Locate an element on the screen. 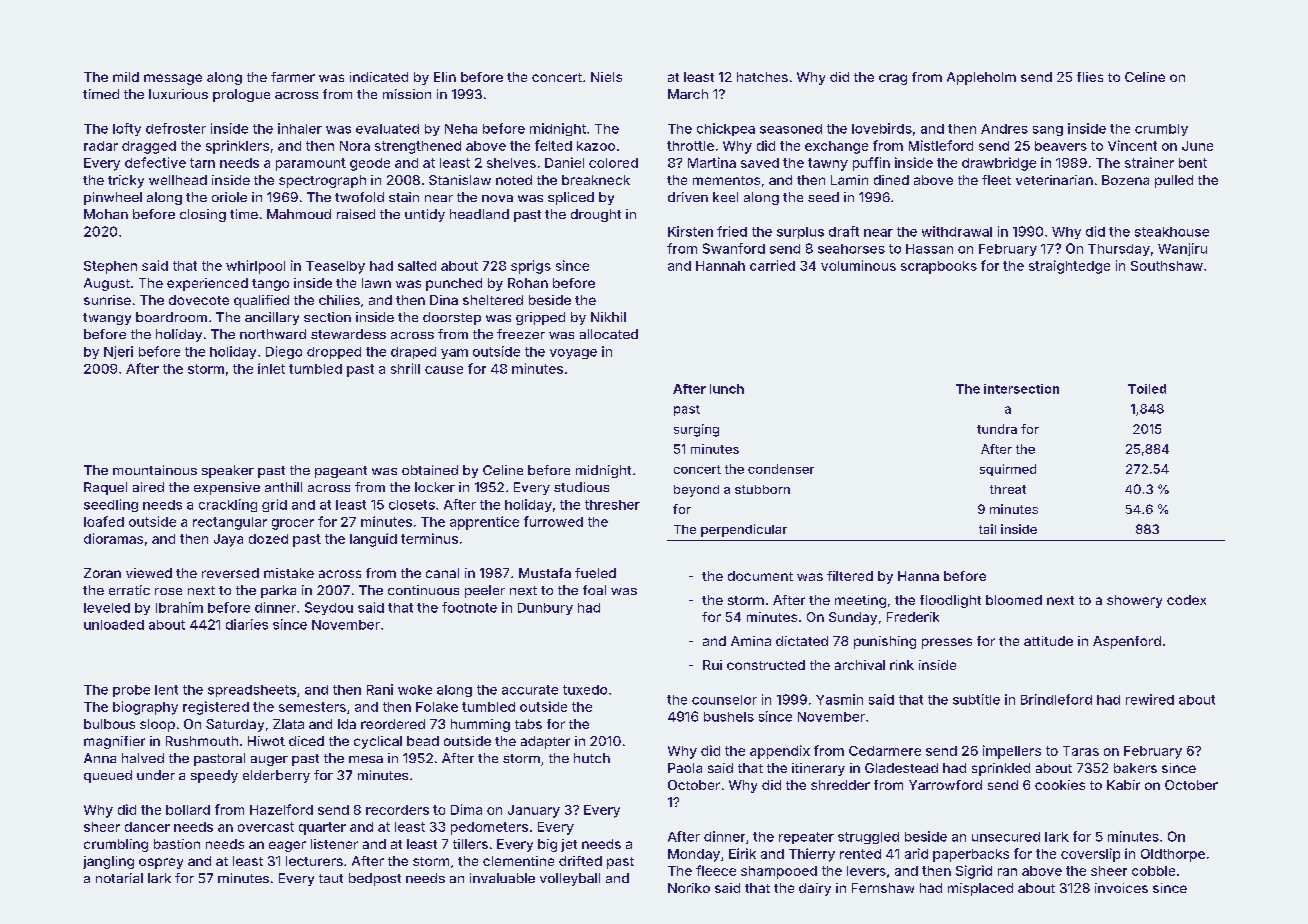  Raquel is located at coordinates (105, 488).
